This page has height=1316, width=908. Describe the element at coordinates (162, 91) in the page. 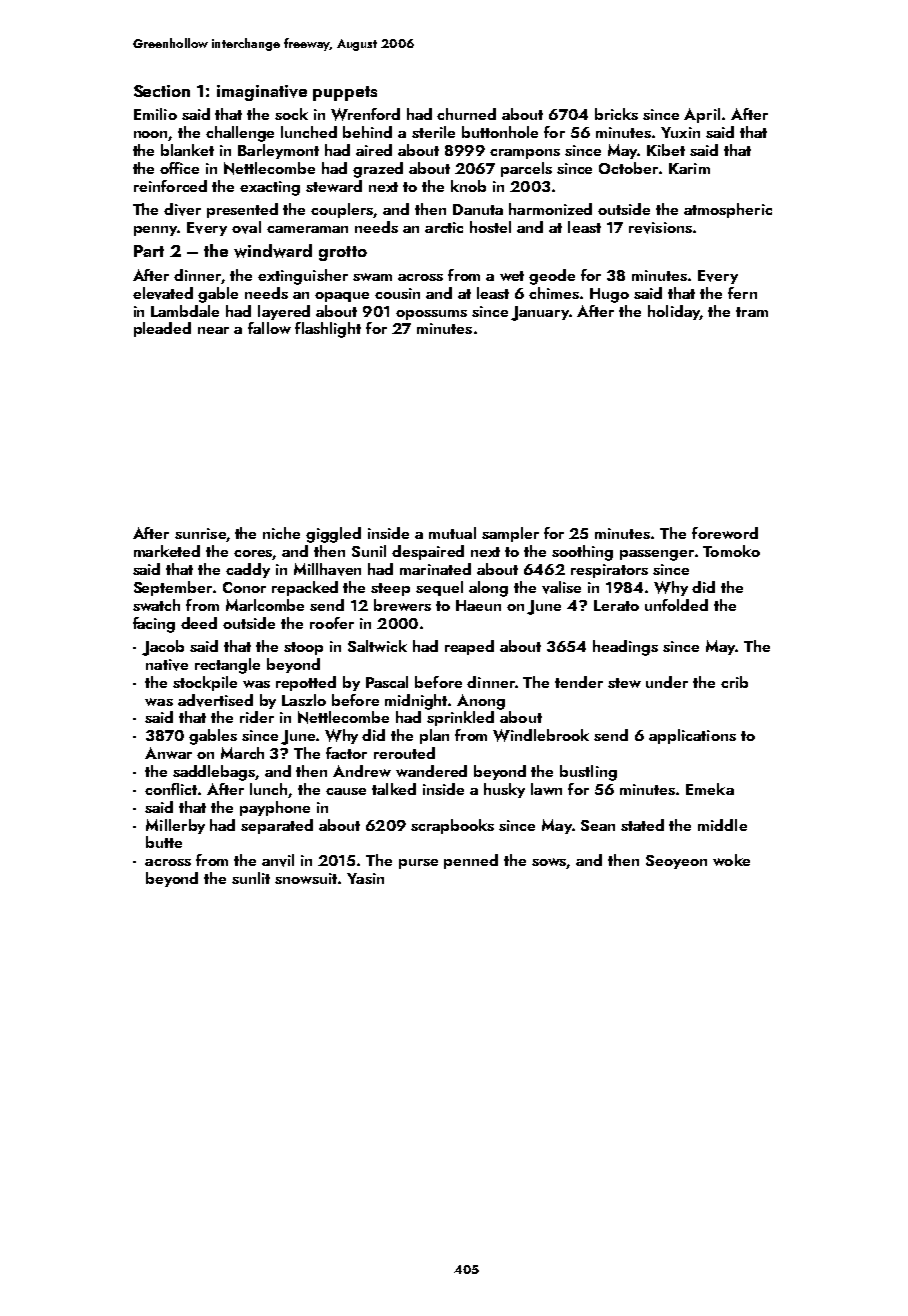

I see `Section` at that location.
